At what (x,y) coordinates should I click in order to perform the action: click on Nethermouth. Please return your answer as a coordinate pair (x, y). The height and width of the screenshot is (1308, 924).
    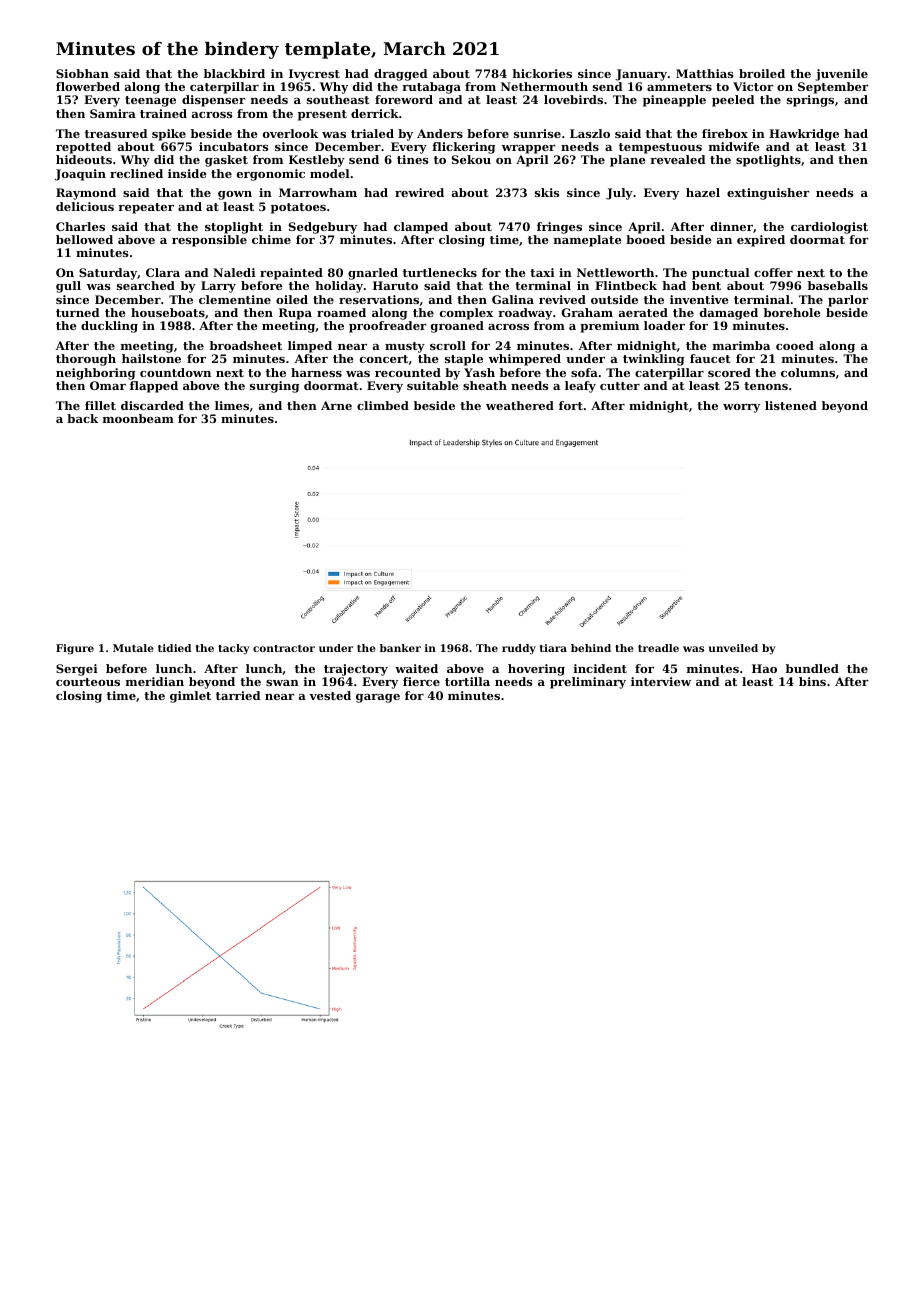
    Looking at the image, I should click on (544, 86).
